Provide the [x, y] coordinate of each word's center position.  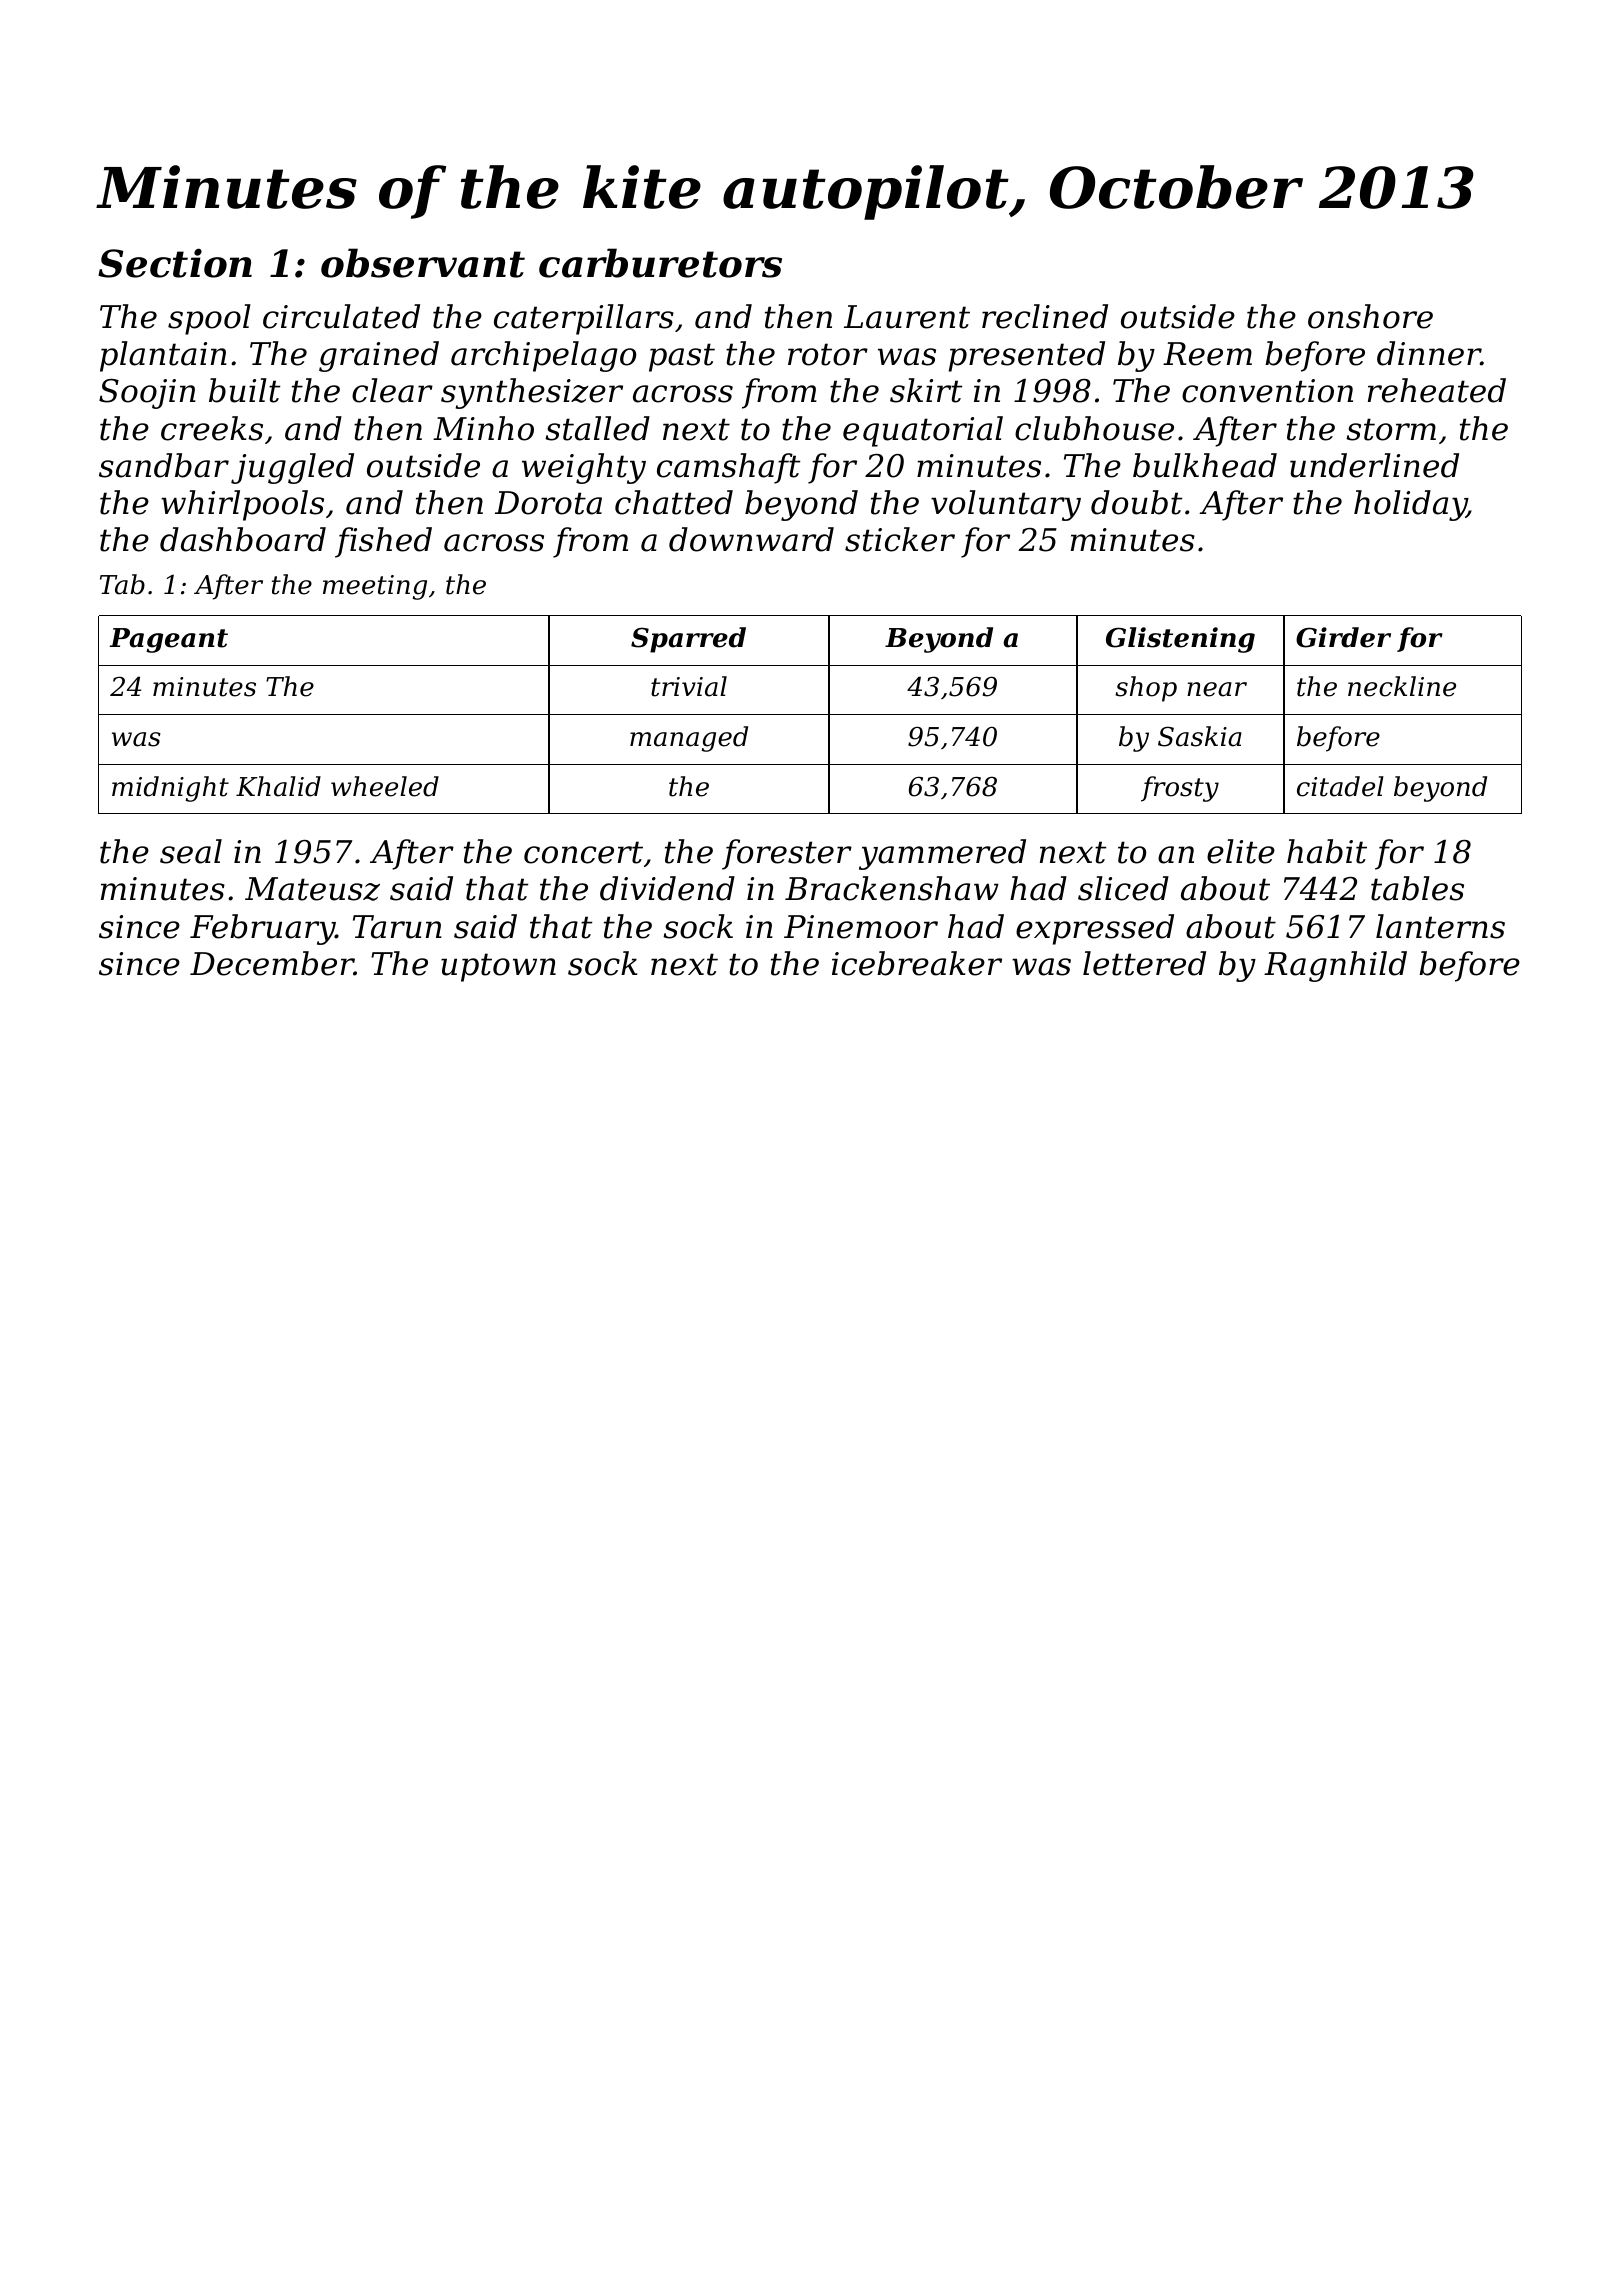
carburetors [660, 263]
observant [423, 263]
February [262, 929]
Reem [1207, 354]
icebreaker [917, 963]
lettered [1144, 963]
